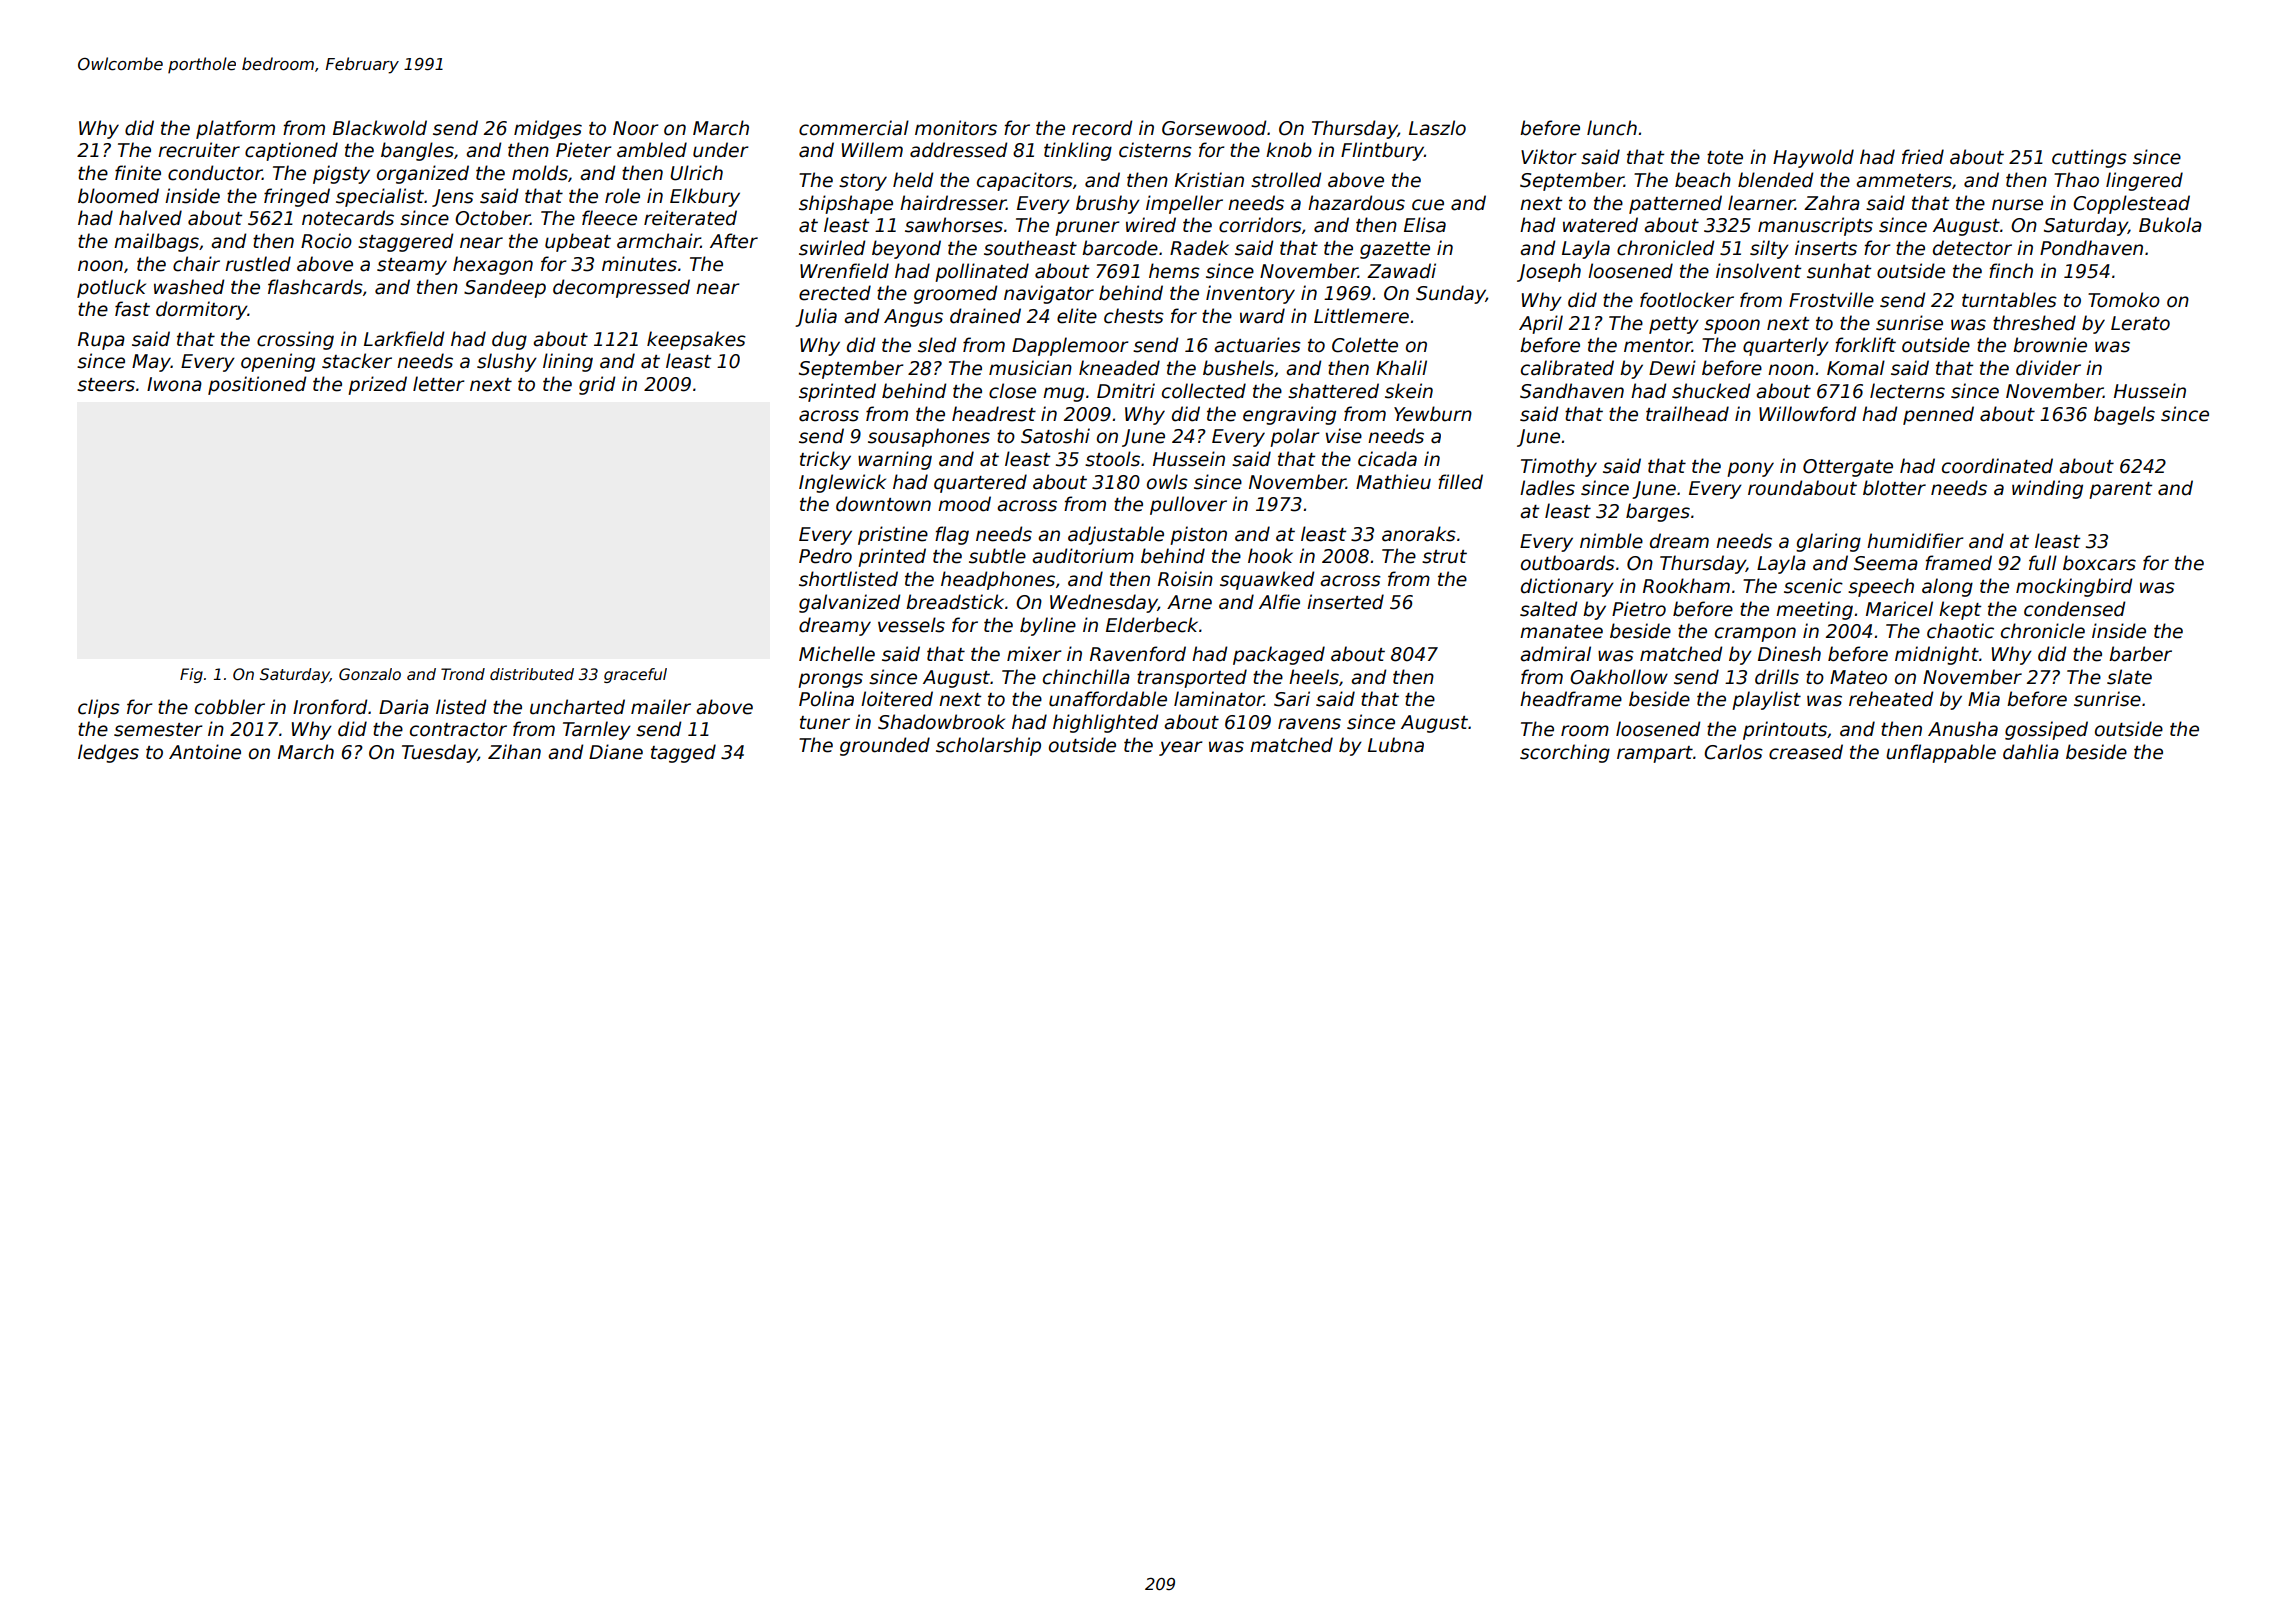 This screenshot has width=2290, height=1619. I want to click on commercial, so click(854, 128).
